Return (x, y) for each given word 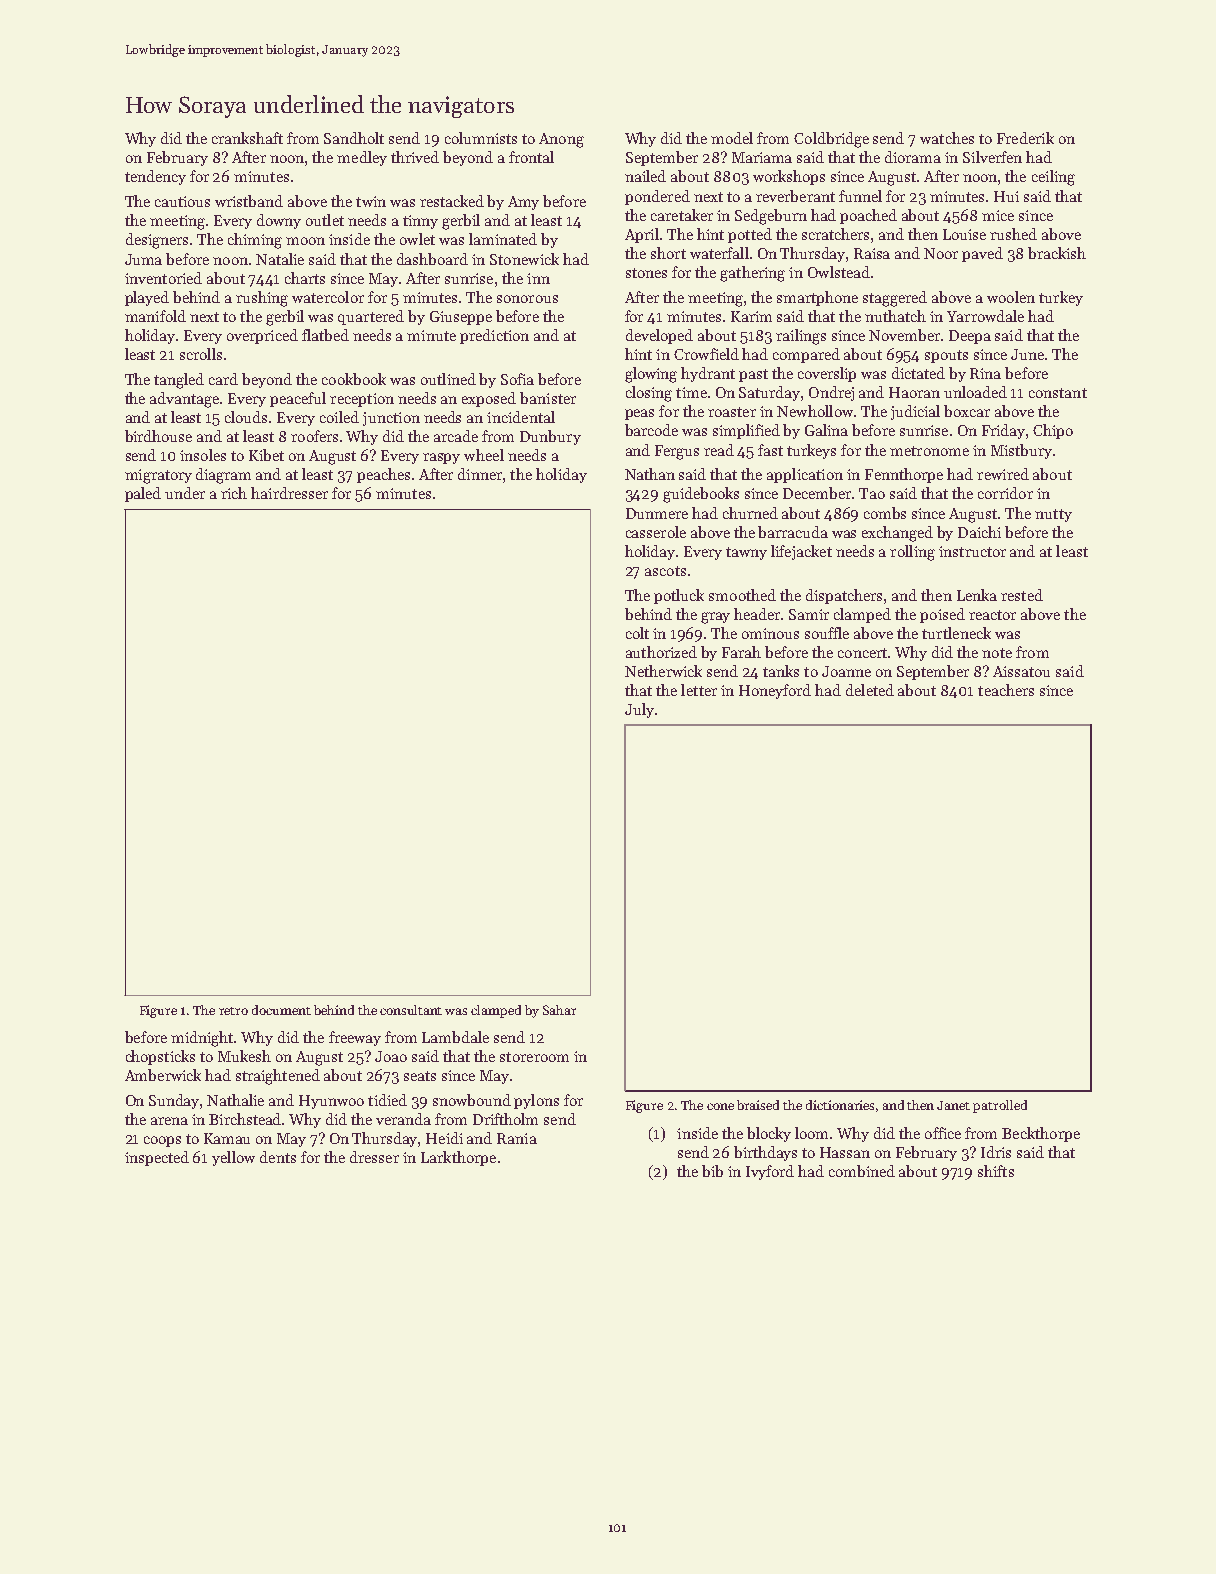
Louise (964, 234)
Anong (561, 140)
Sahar (559, 1010)
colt (637, 633)
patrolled (1000, 1106)
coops (162, 1141)
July (639, 710)
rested (1022, 595)
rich (234, 493)
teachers (1006, 690)
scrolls (201, 354)
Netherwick (663, 671)
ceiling (1053, 178)
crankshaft (247, 138)
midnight (203, 1039)
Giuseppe (461, 318)
